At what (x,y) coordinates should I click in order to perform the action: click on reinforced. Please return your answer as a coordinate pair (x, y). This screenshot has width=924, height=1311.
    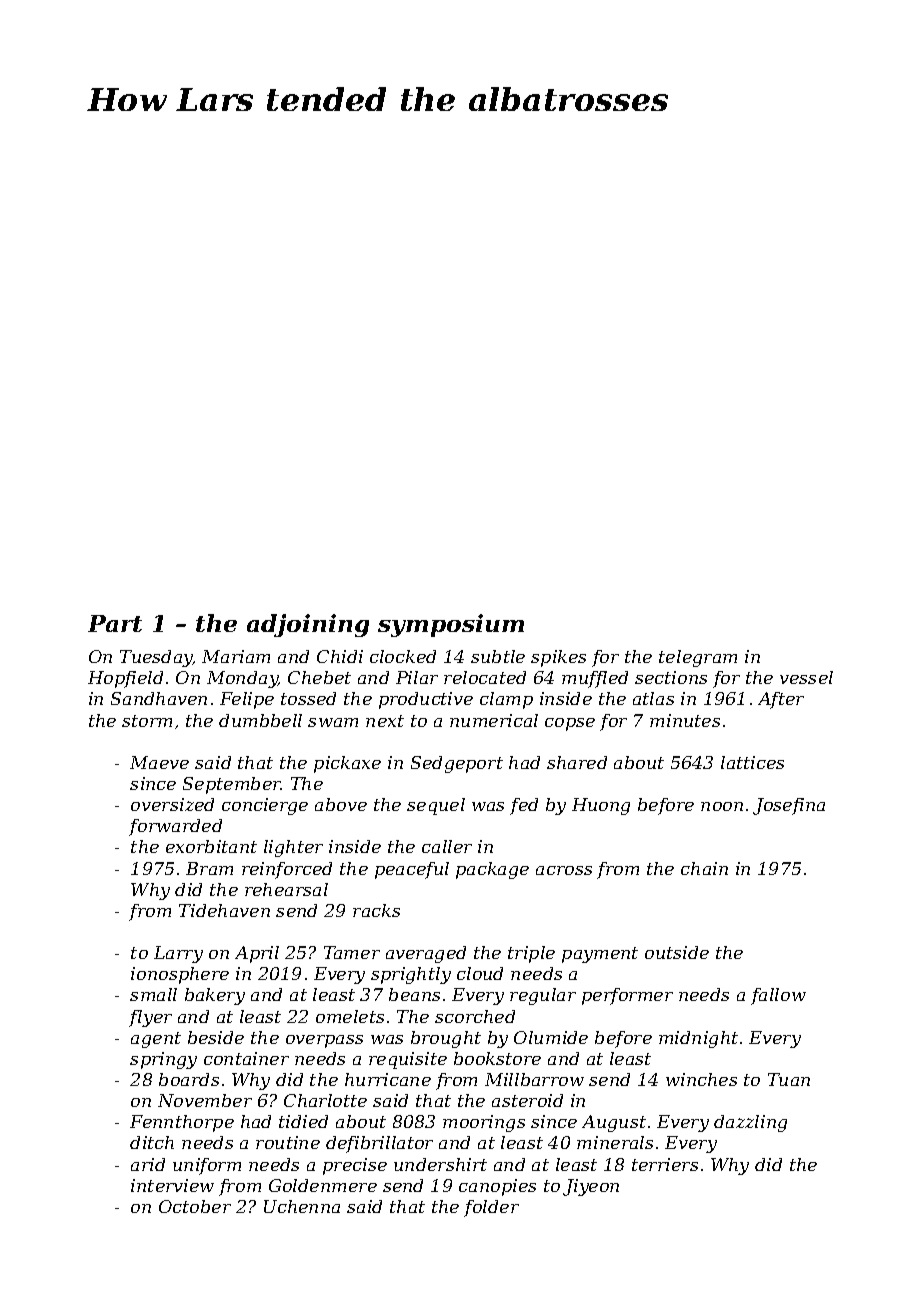
    Looking at the image, I should click on (287, 870).
